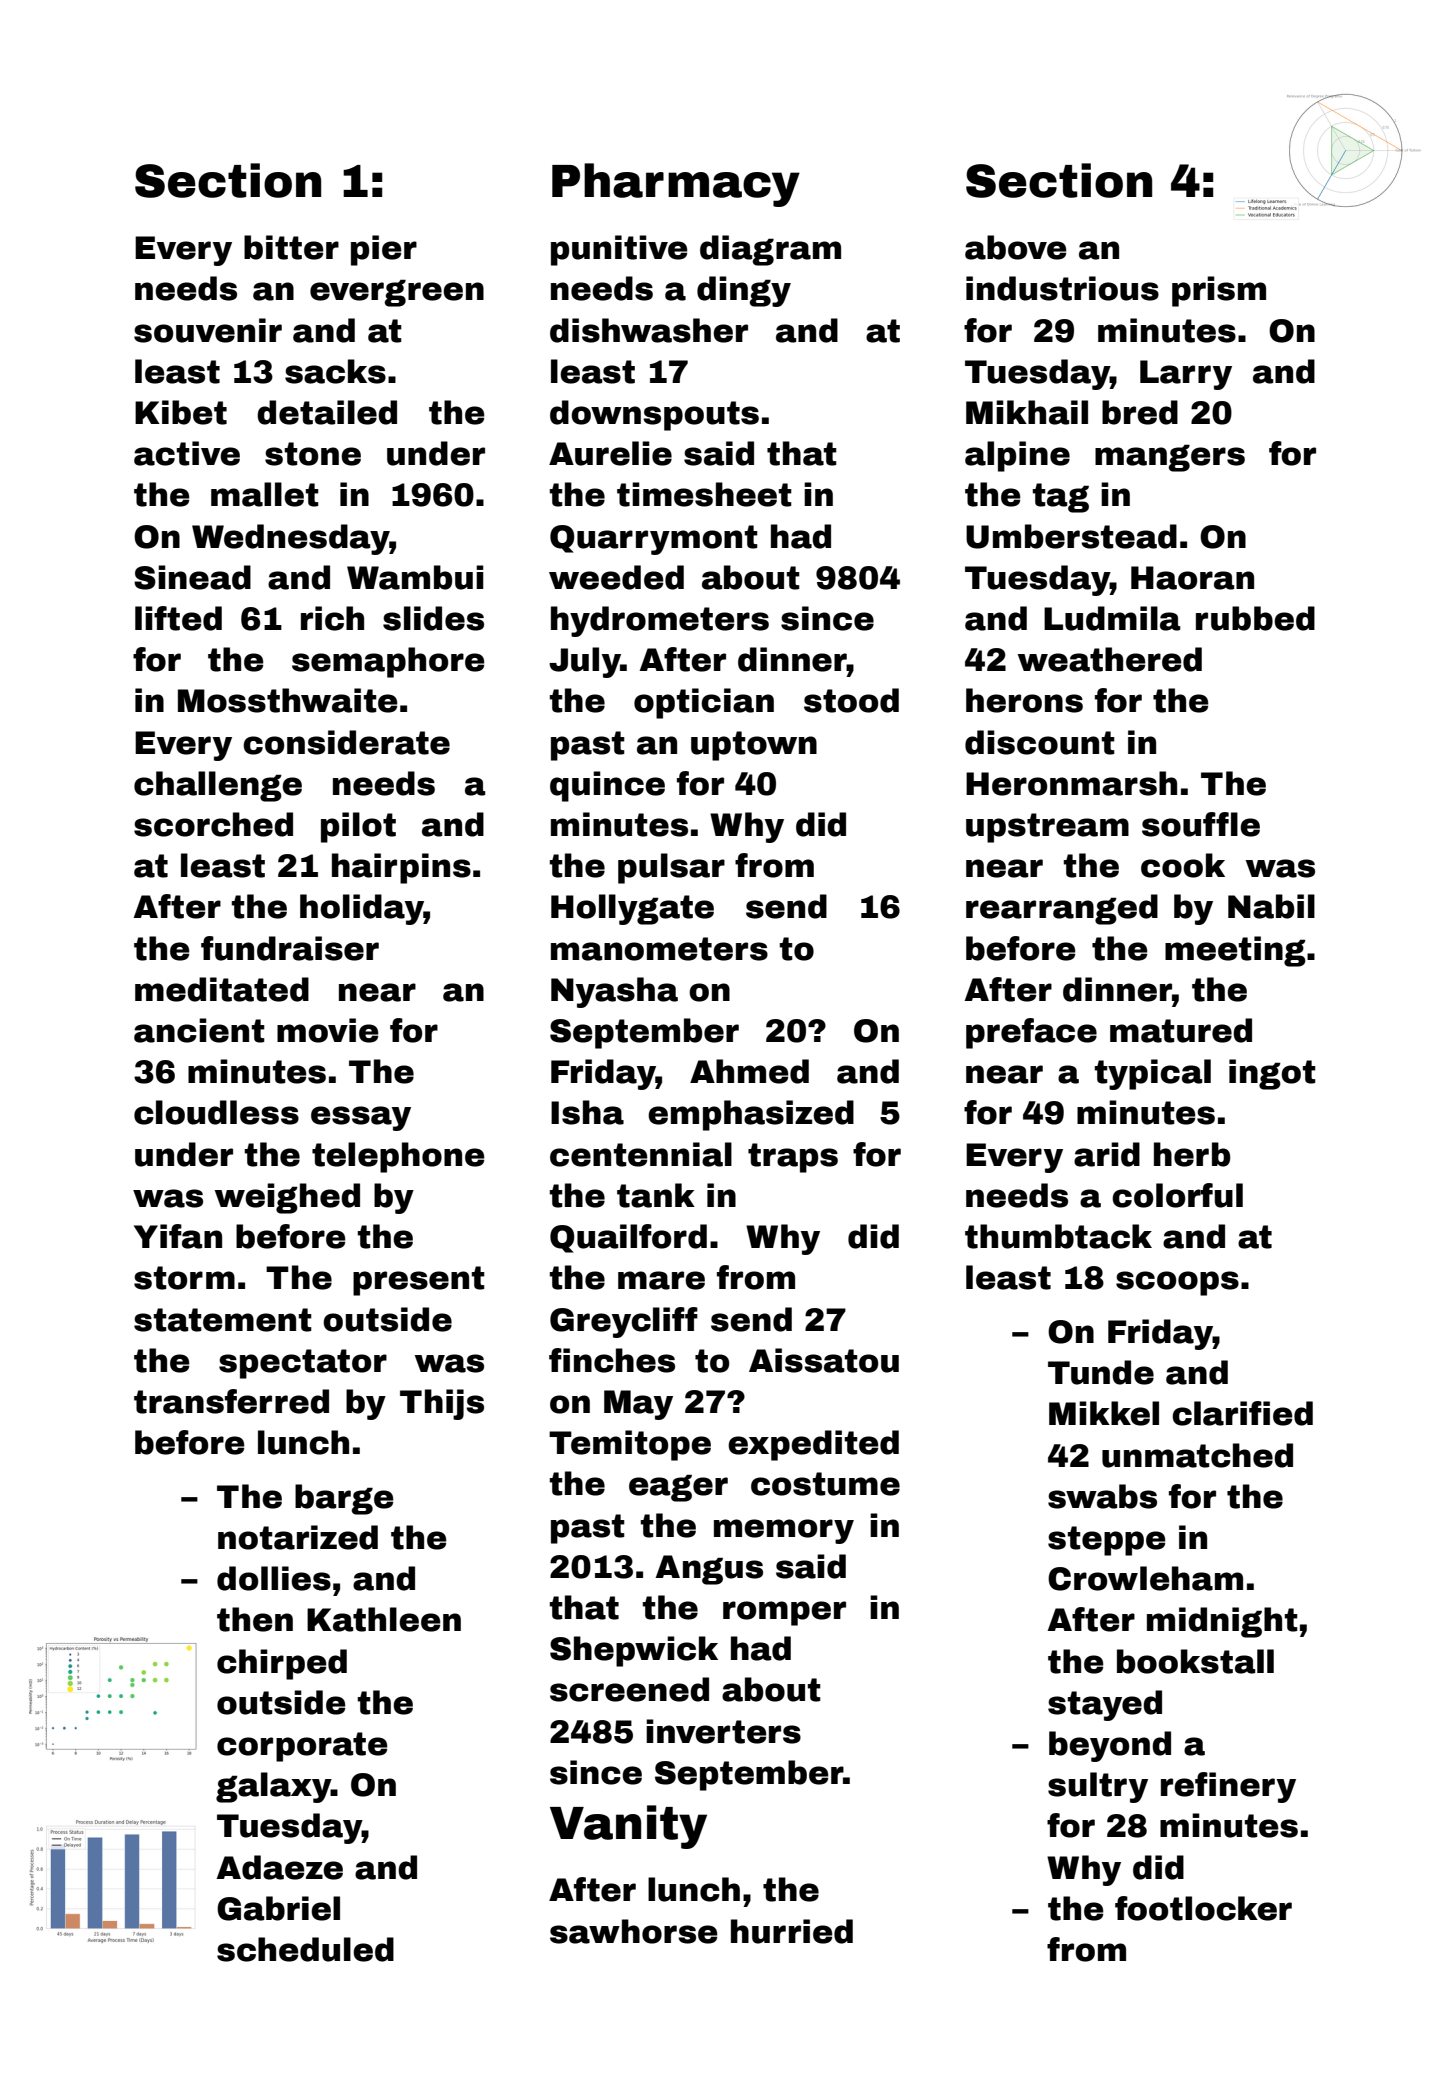  I want to click on meditated, so click(222, 989).
